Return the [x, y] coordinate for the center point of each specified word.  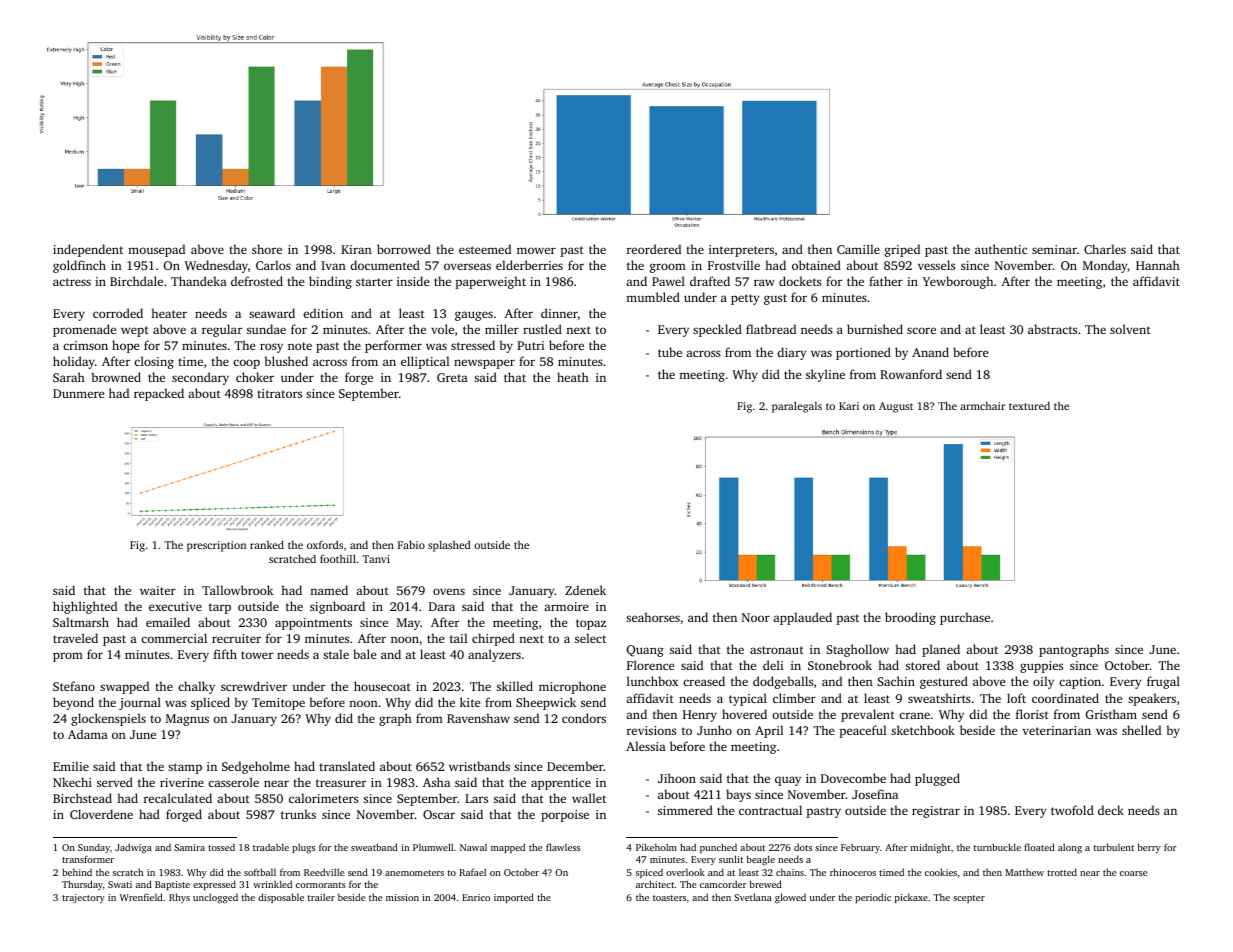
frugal [1163, 682]
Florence [650, 665]
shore [267, 249]
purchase [965, 618]
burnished [875, 329]
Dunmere [78, 393]
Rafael [472, 872]
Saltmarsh [81, 622]
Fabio [411, 544]
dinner [559, 313]
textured [1029, 406]
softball [260, 872]
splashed [449, 546]
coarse [1133, 873]
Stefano [74, 686]
